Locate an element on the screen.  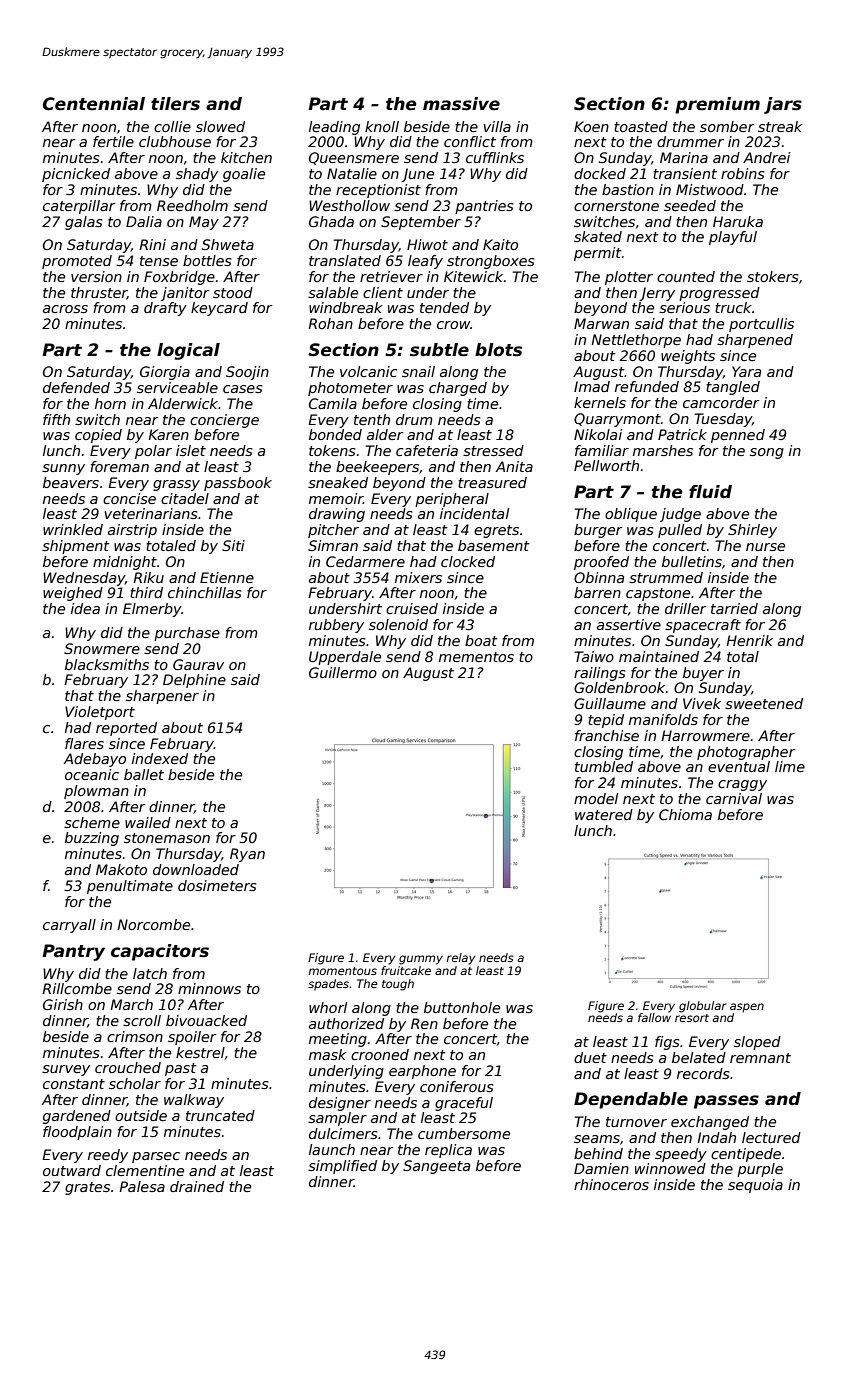
wailed is located at coordinates (148, 822).
